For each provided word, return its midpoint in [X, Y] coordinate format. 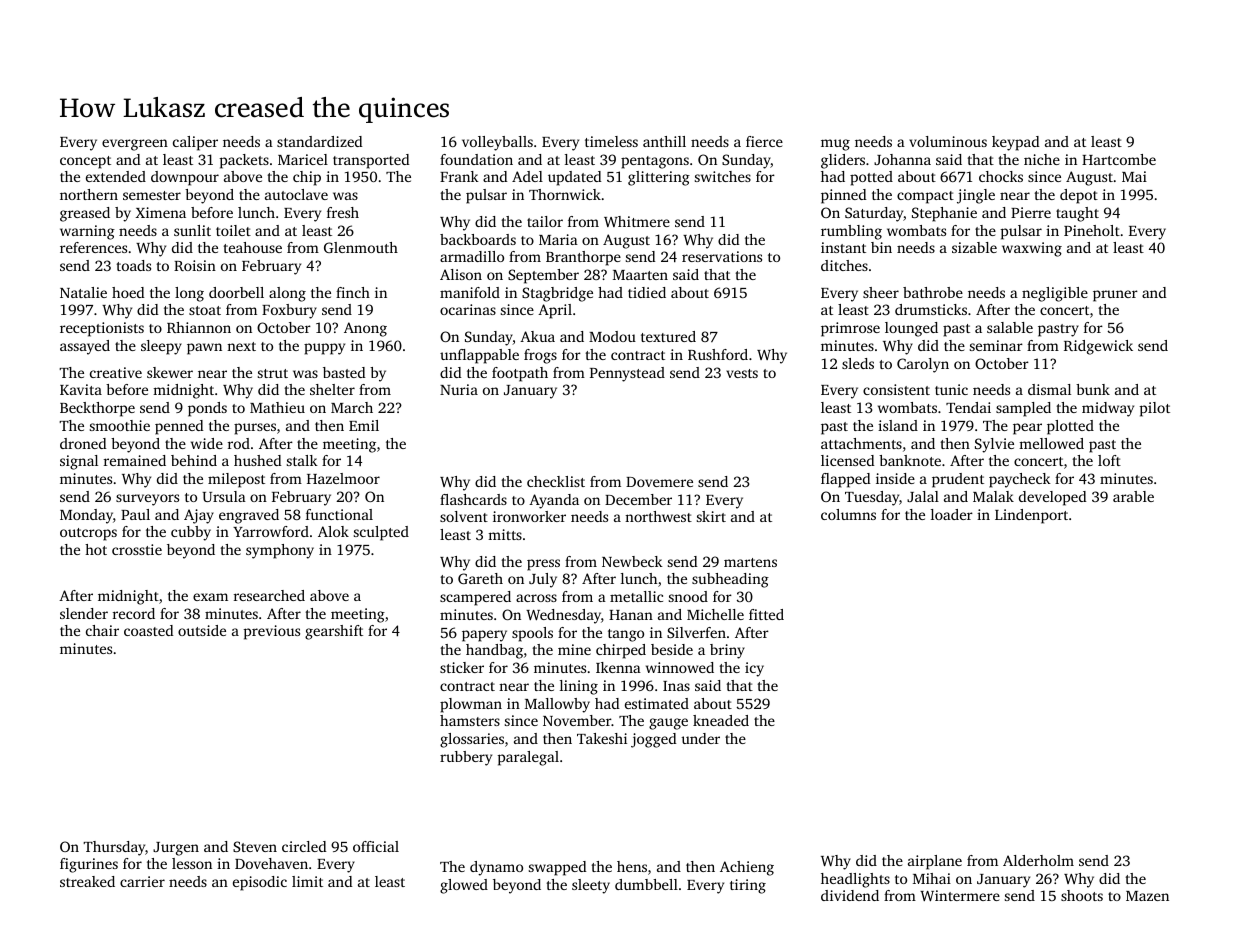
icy [754, 669]
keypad [1016, 143]
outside [202, 630]
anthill [664, 141]
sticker [462, 667]
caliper [195, 143]
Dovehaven [271, 863]
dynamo [496, 868]
